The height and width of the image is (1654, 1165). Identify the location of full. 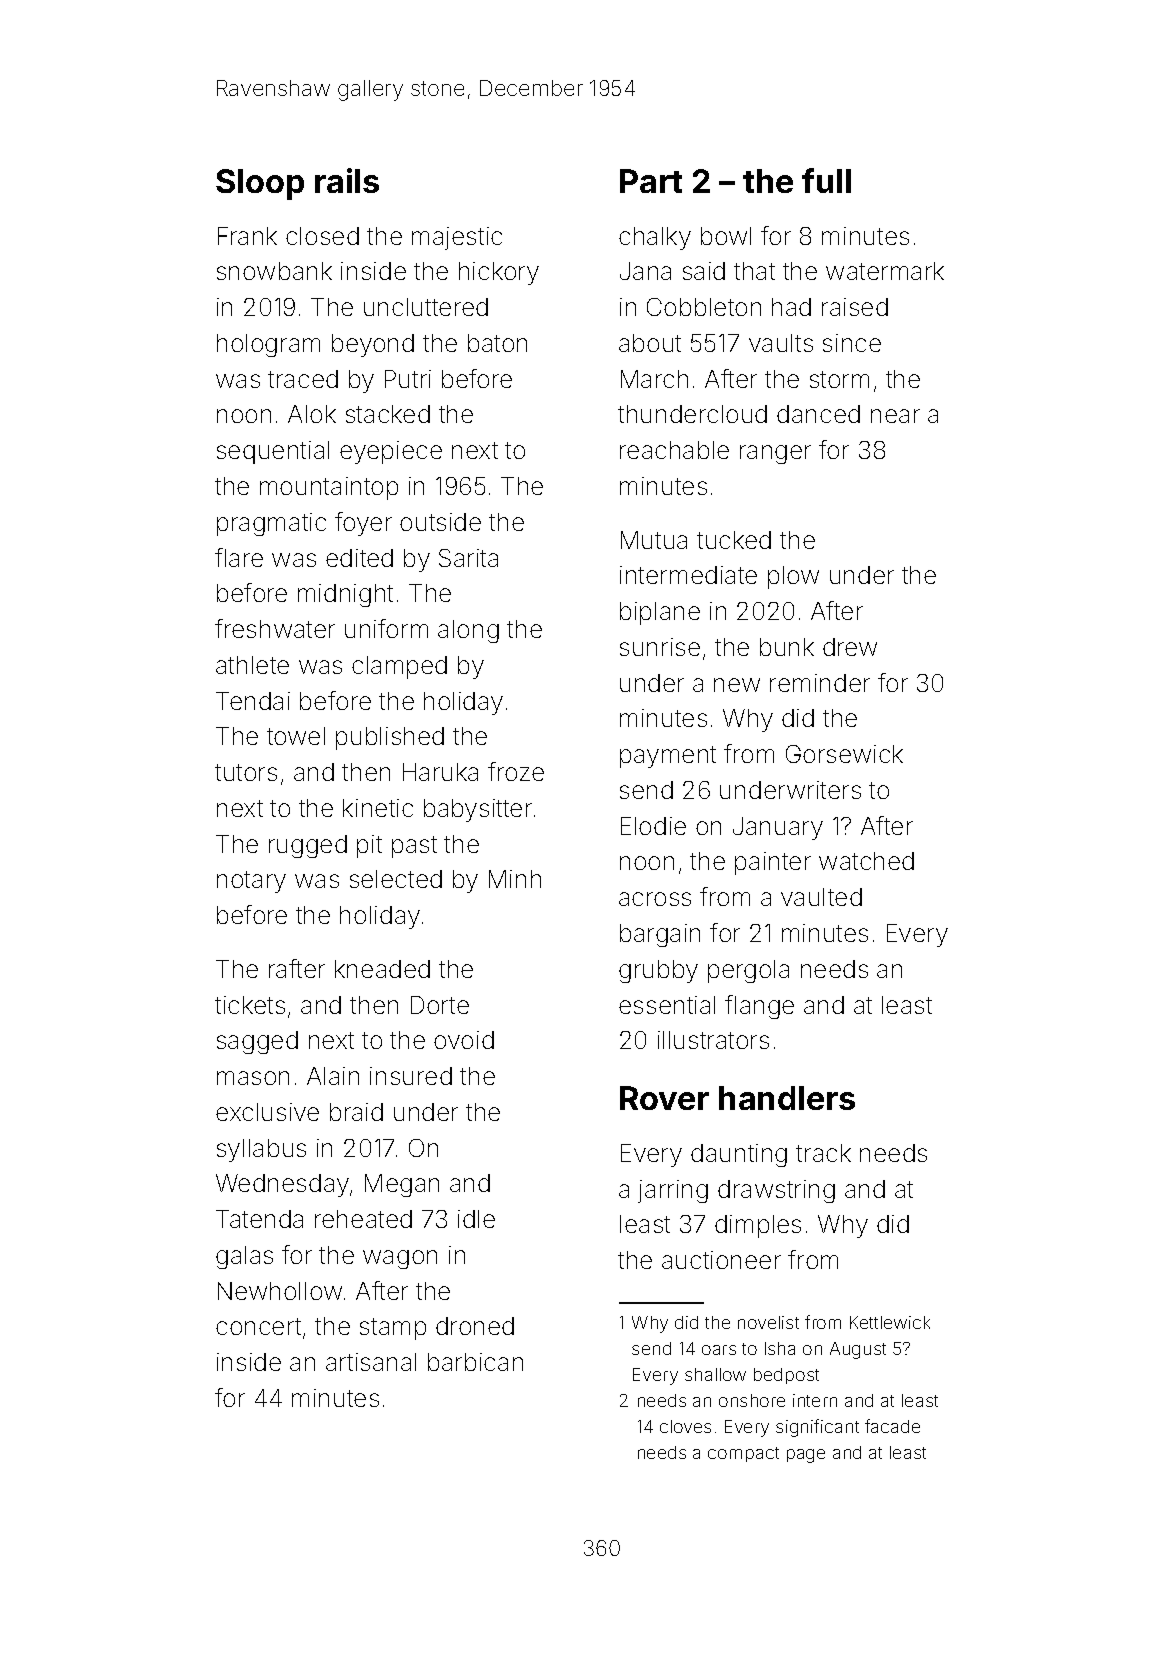
(826, 180).
